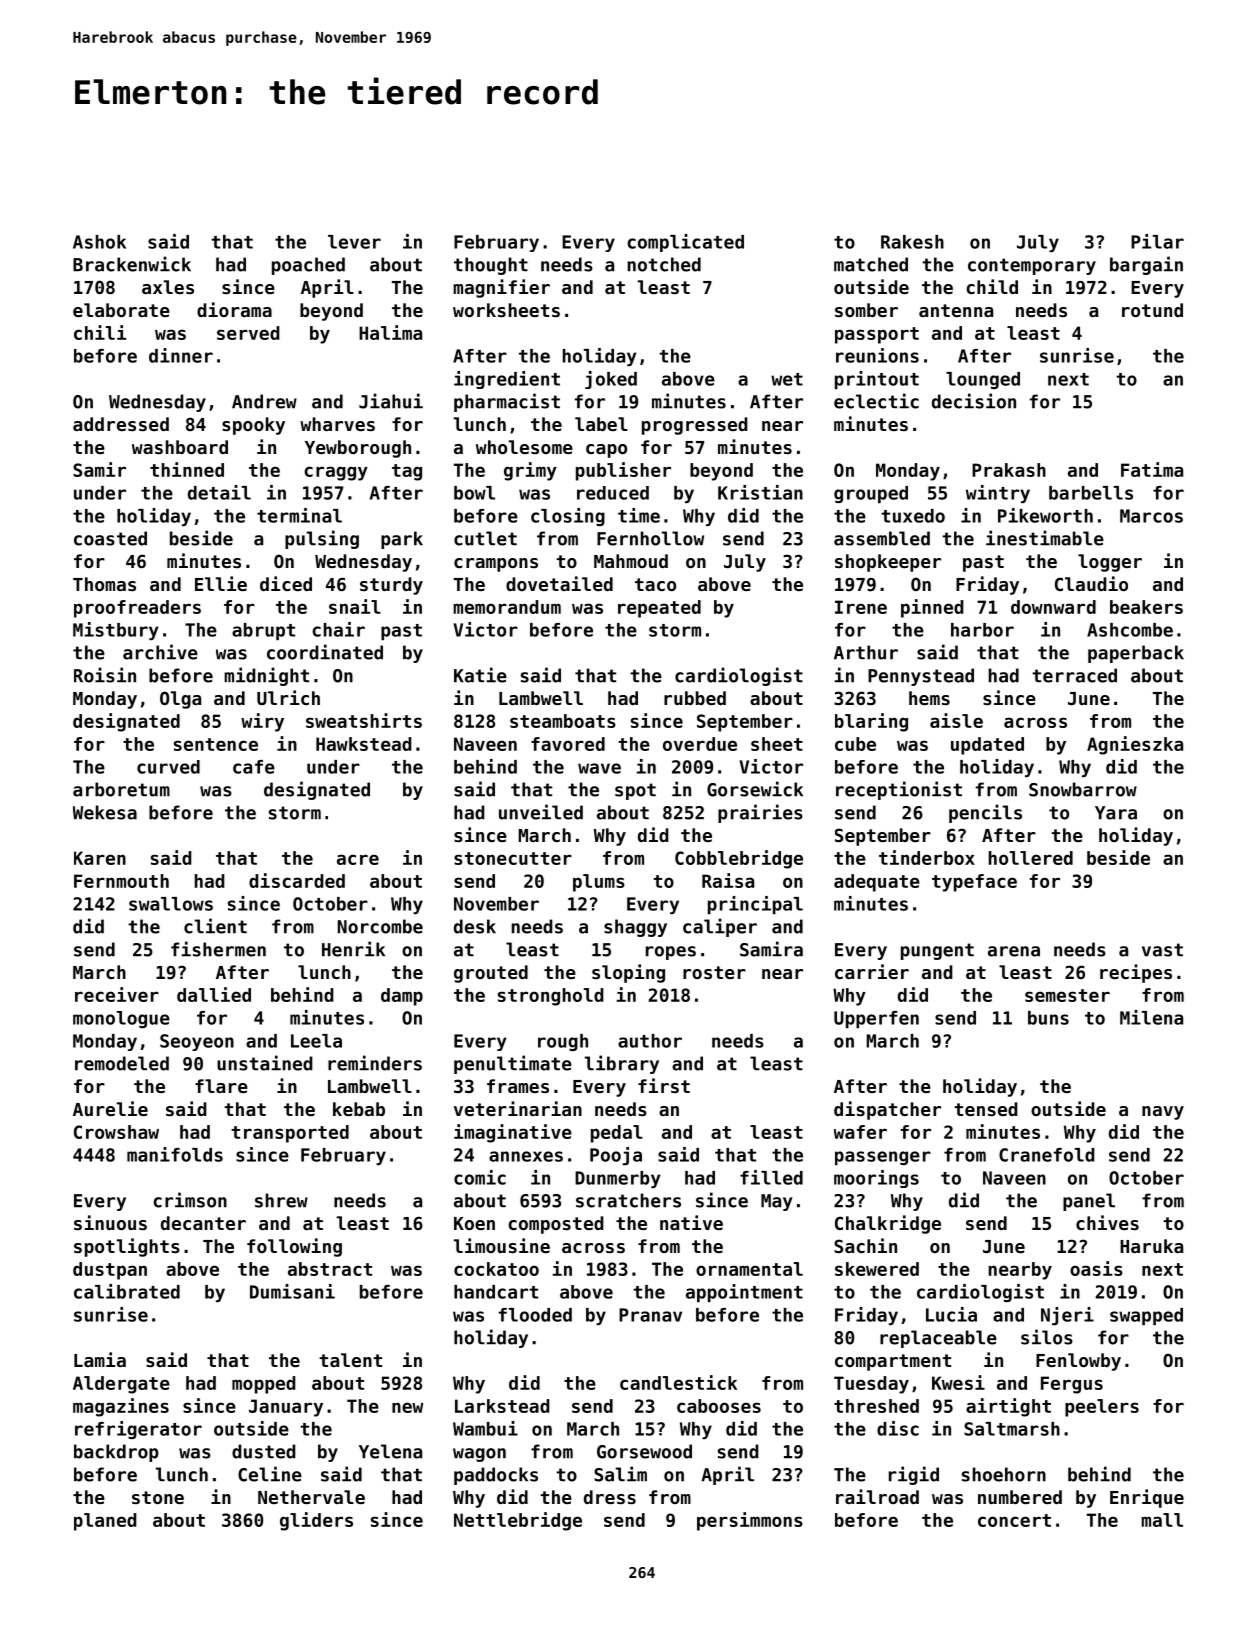 The width and height of the screenshot is (1257, 1627). What do you see at coordinates (1012, 1429) in the screenshot?
I see `Saltmarsh` at bounding box center [1012, 1429].
